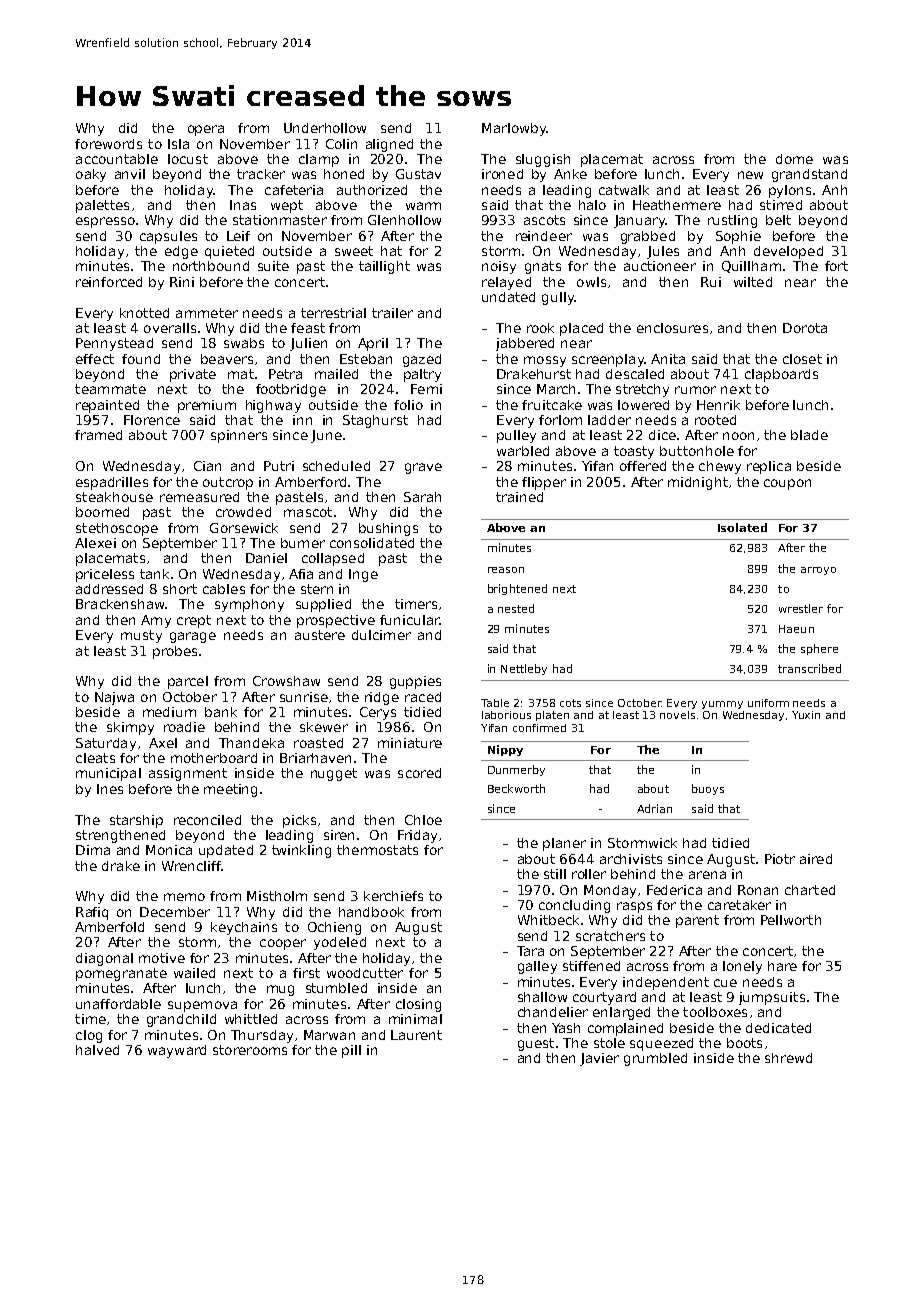  What do you see at coordinates (120, 604) in the screenshot?
I see `Brackenshaw` at bounding box center [120, 604].
